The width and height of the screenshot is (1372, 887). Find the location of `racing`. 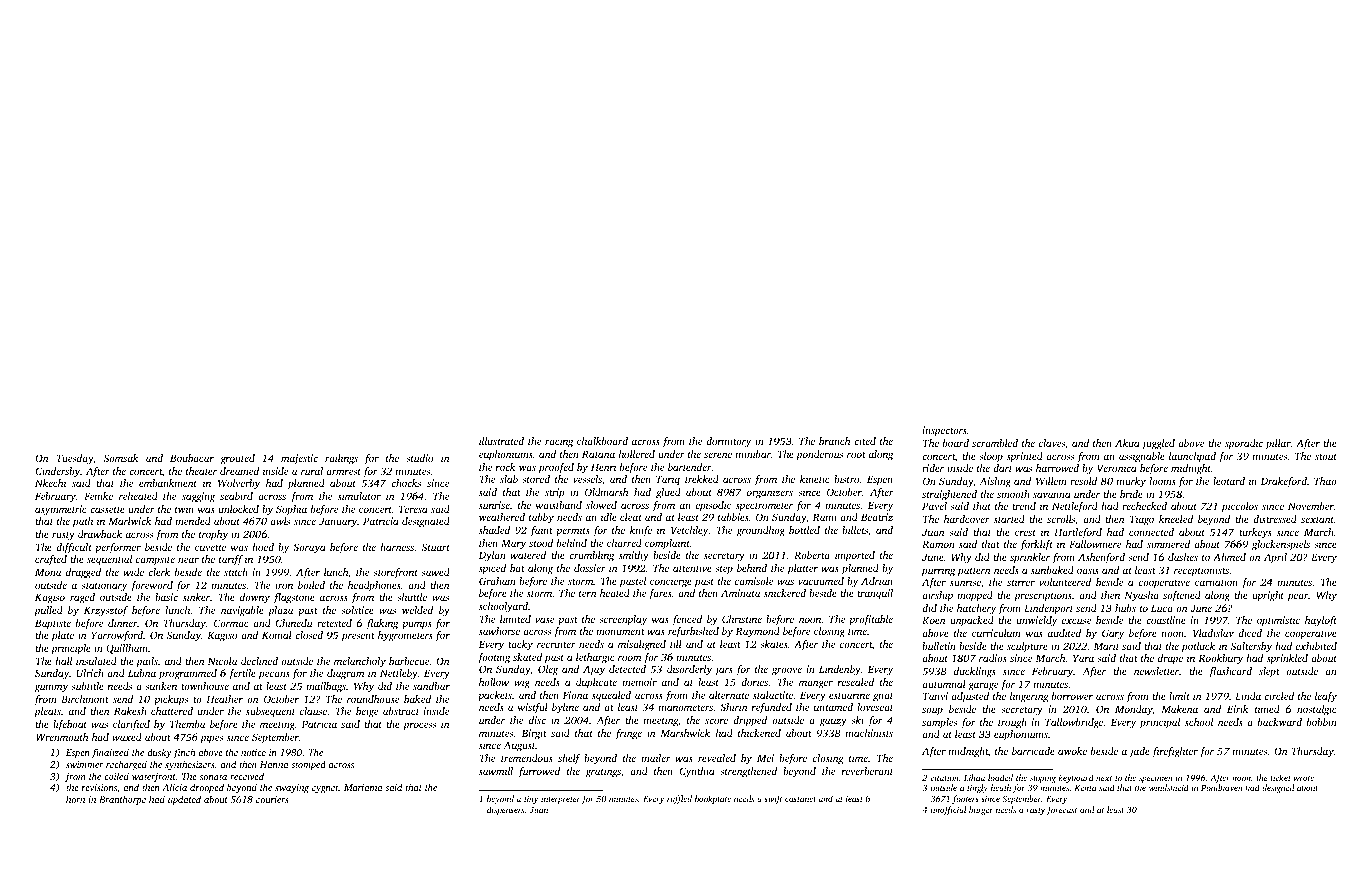

racing is located at coordinates (559, 442).
